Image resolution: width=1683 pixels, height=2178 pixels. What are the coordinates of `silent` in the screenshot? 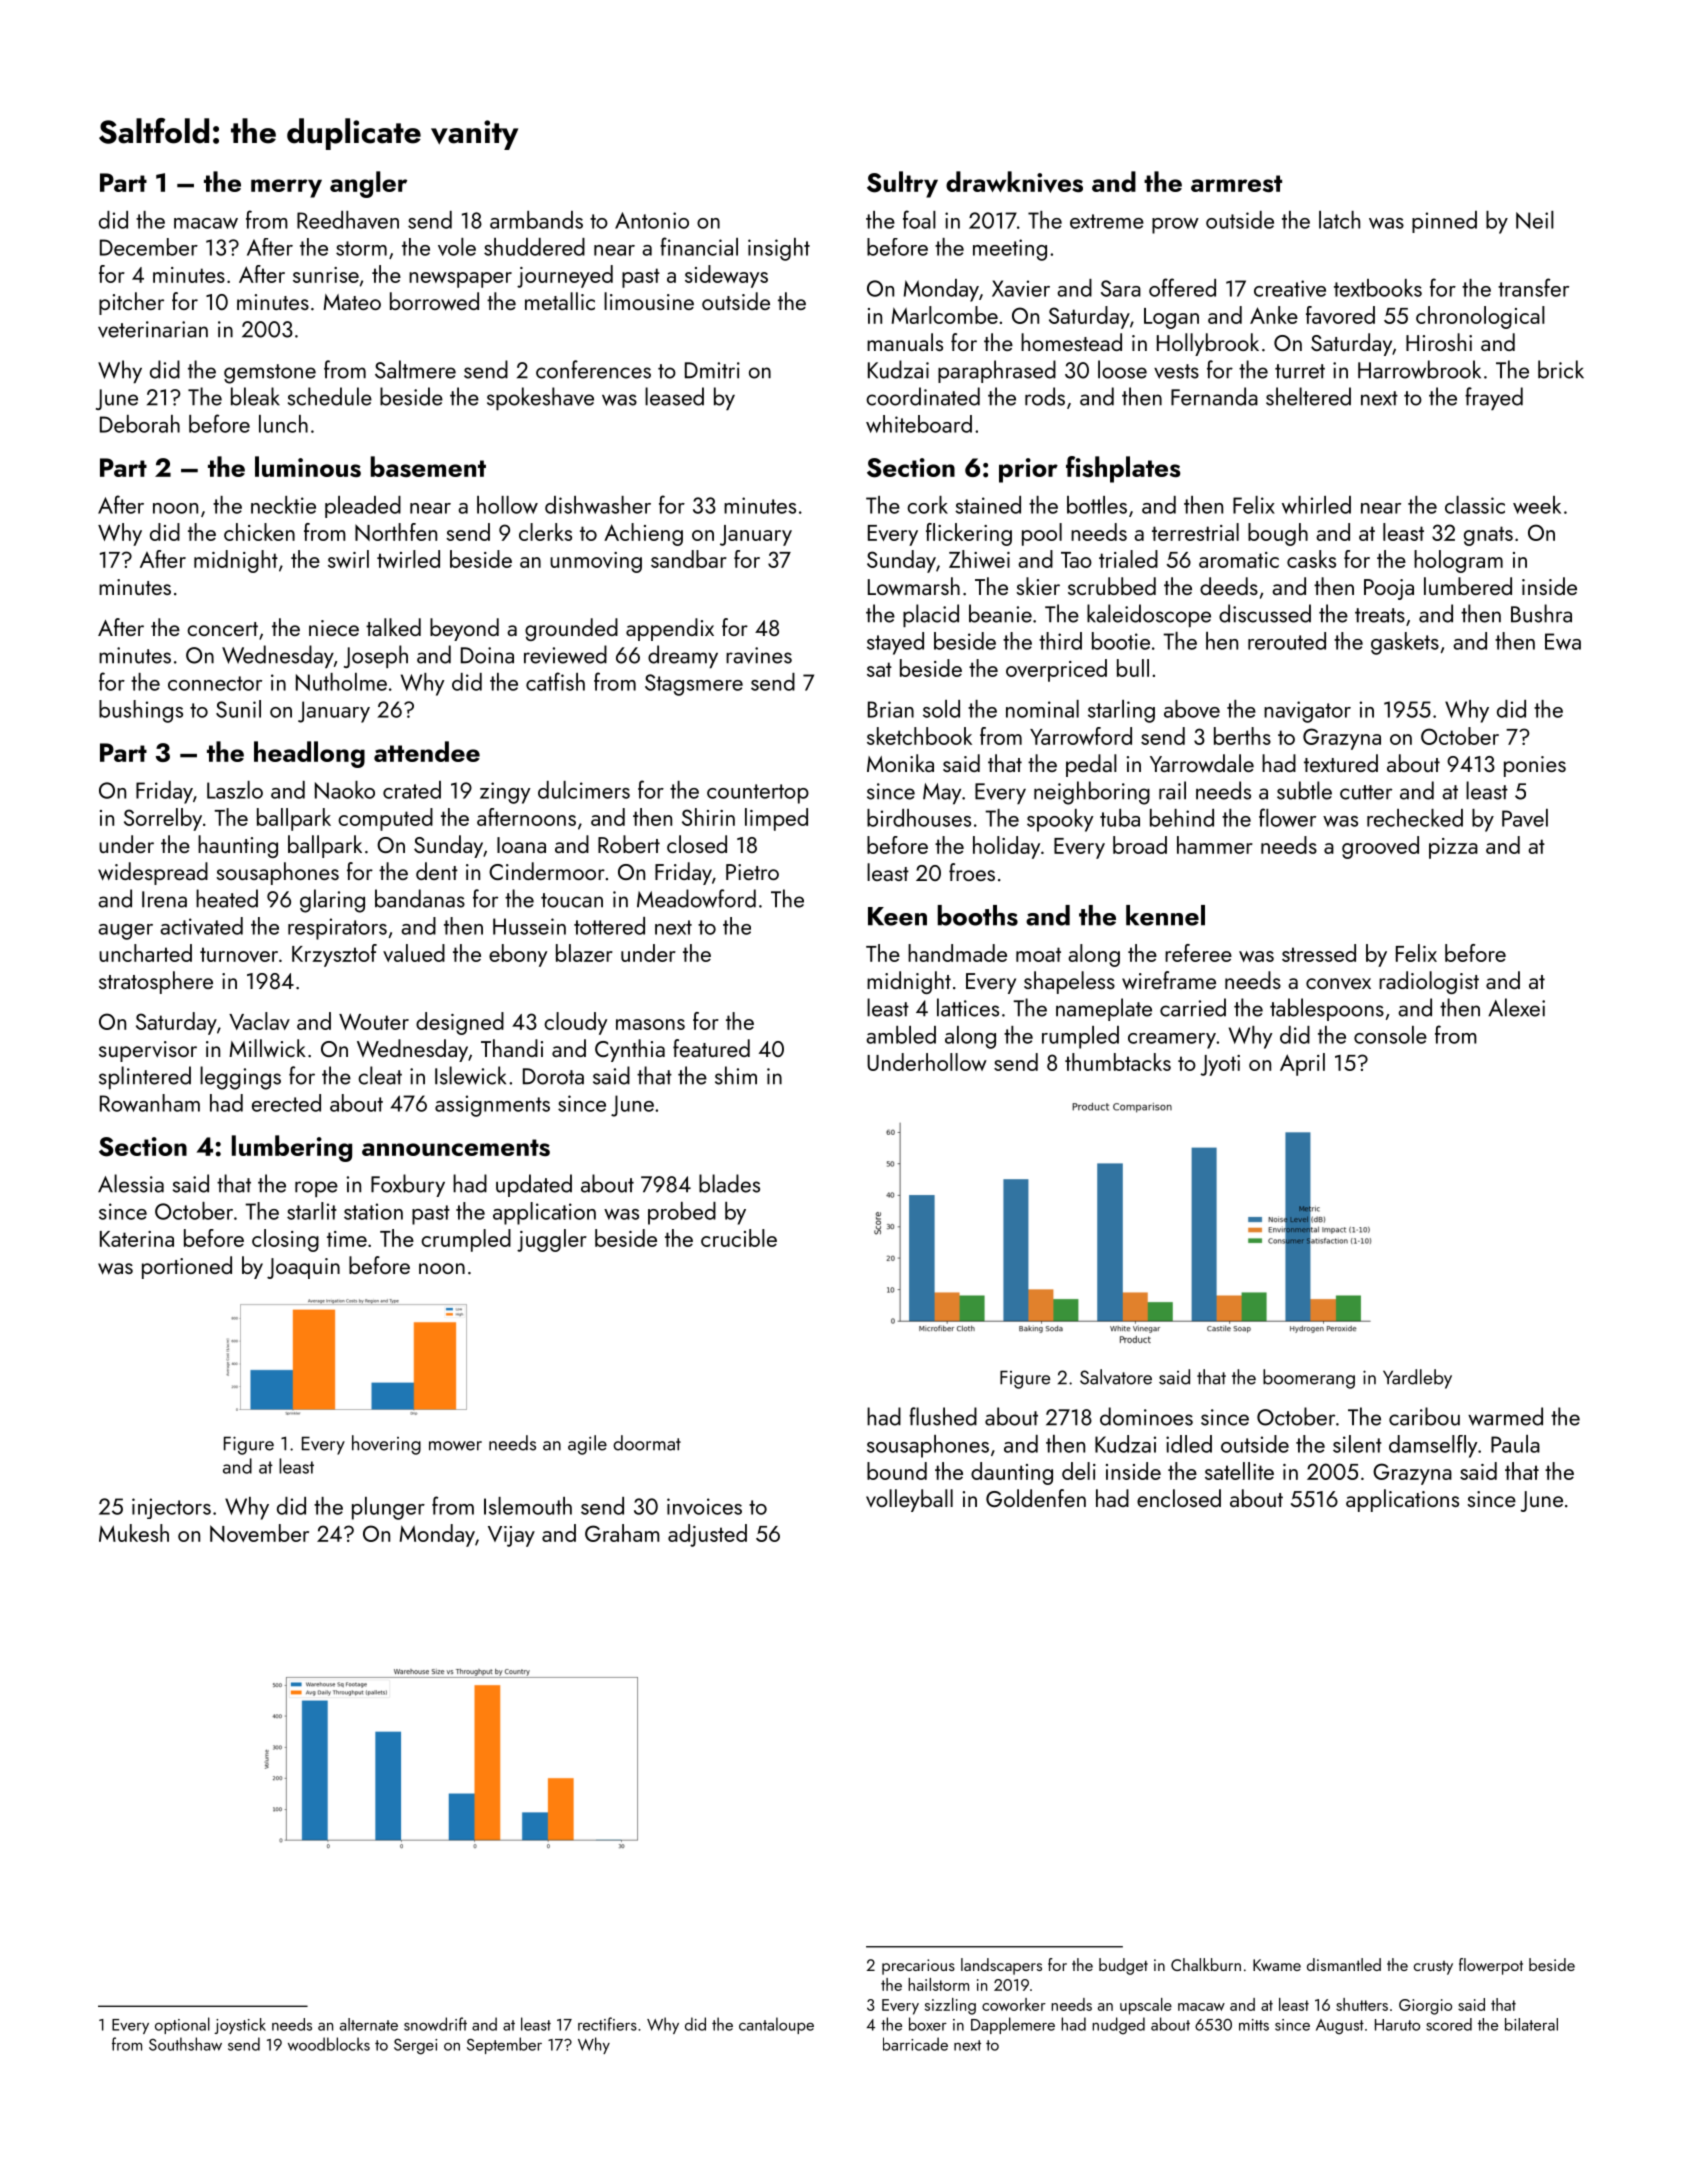 It's located at (1357, 1444).
